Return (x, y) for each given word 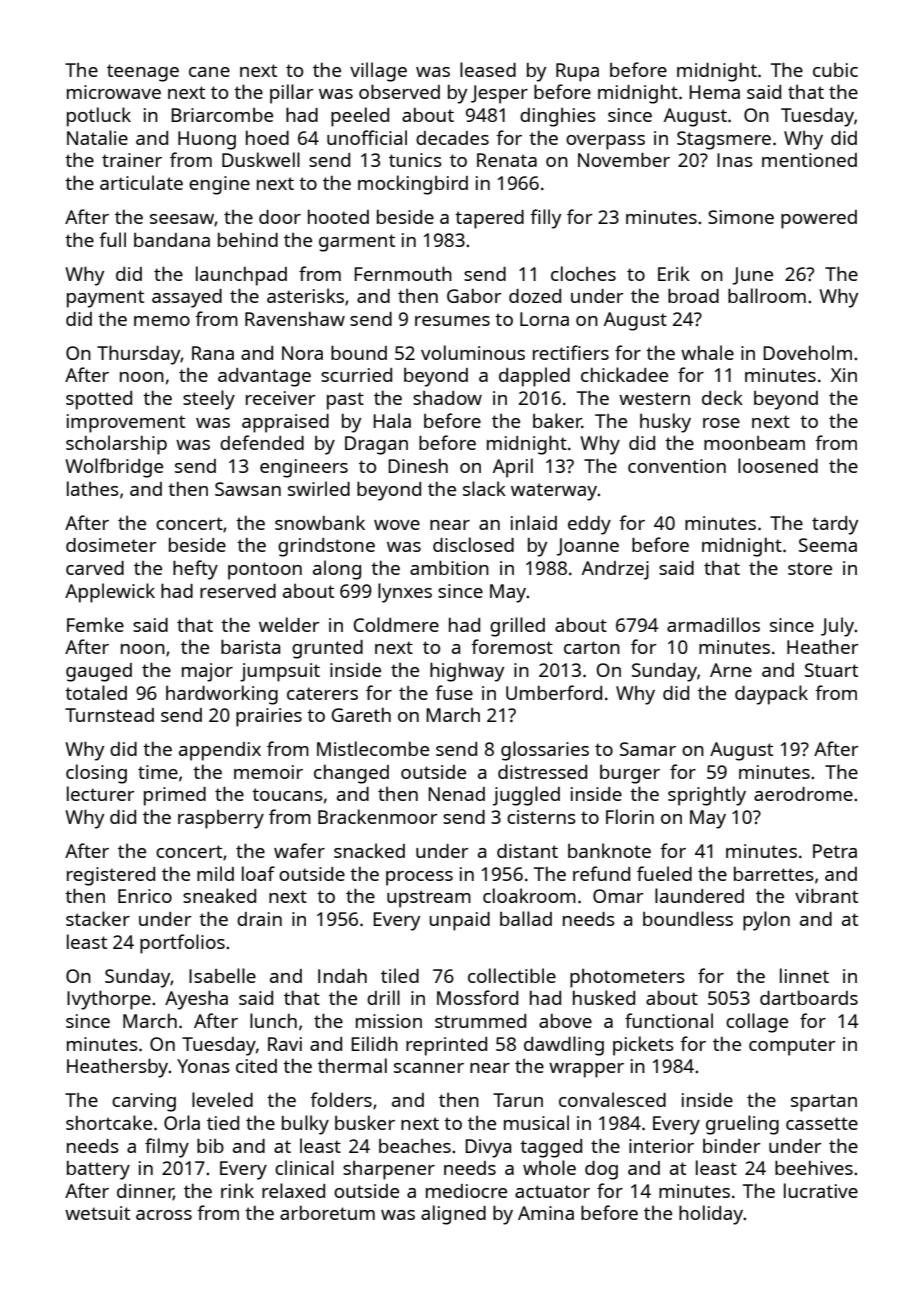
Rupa (577, 72)
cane (209, 72)
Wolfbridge (114, 468)
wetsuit (97, 1213)
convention (677, 466)
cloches (583, 273)
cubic (835, 70)
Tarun (518, 1100)
